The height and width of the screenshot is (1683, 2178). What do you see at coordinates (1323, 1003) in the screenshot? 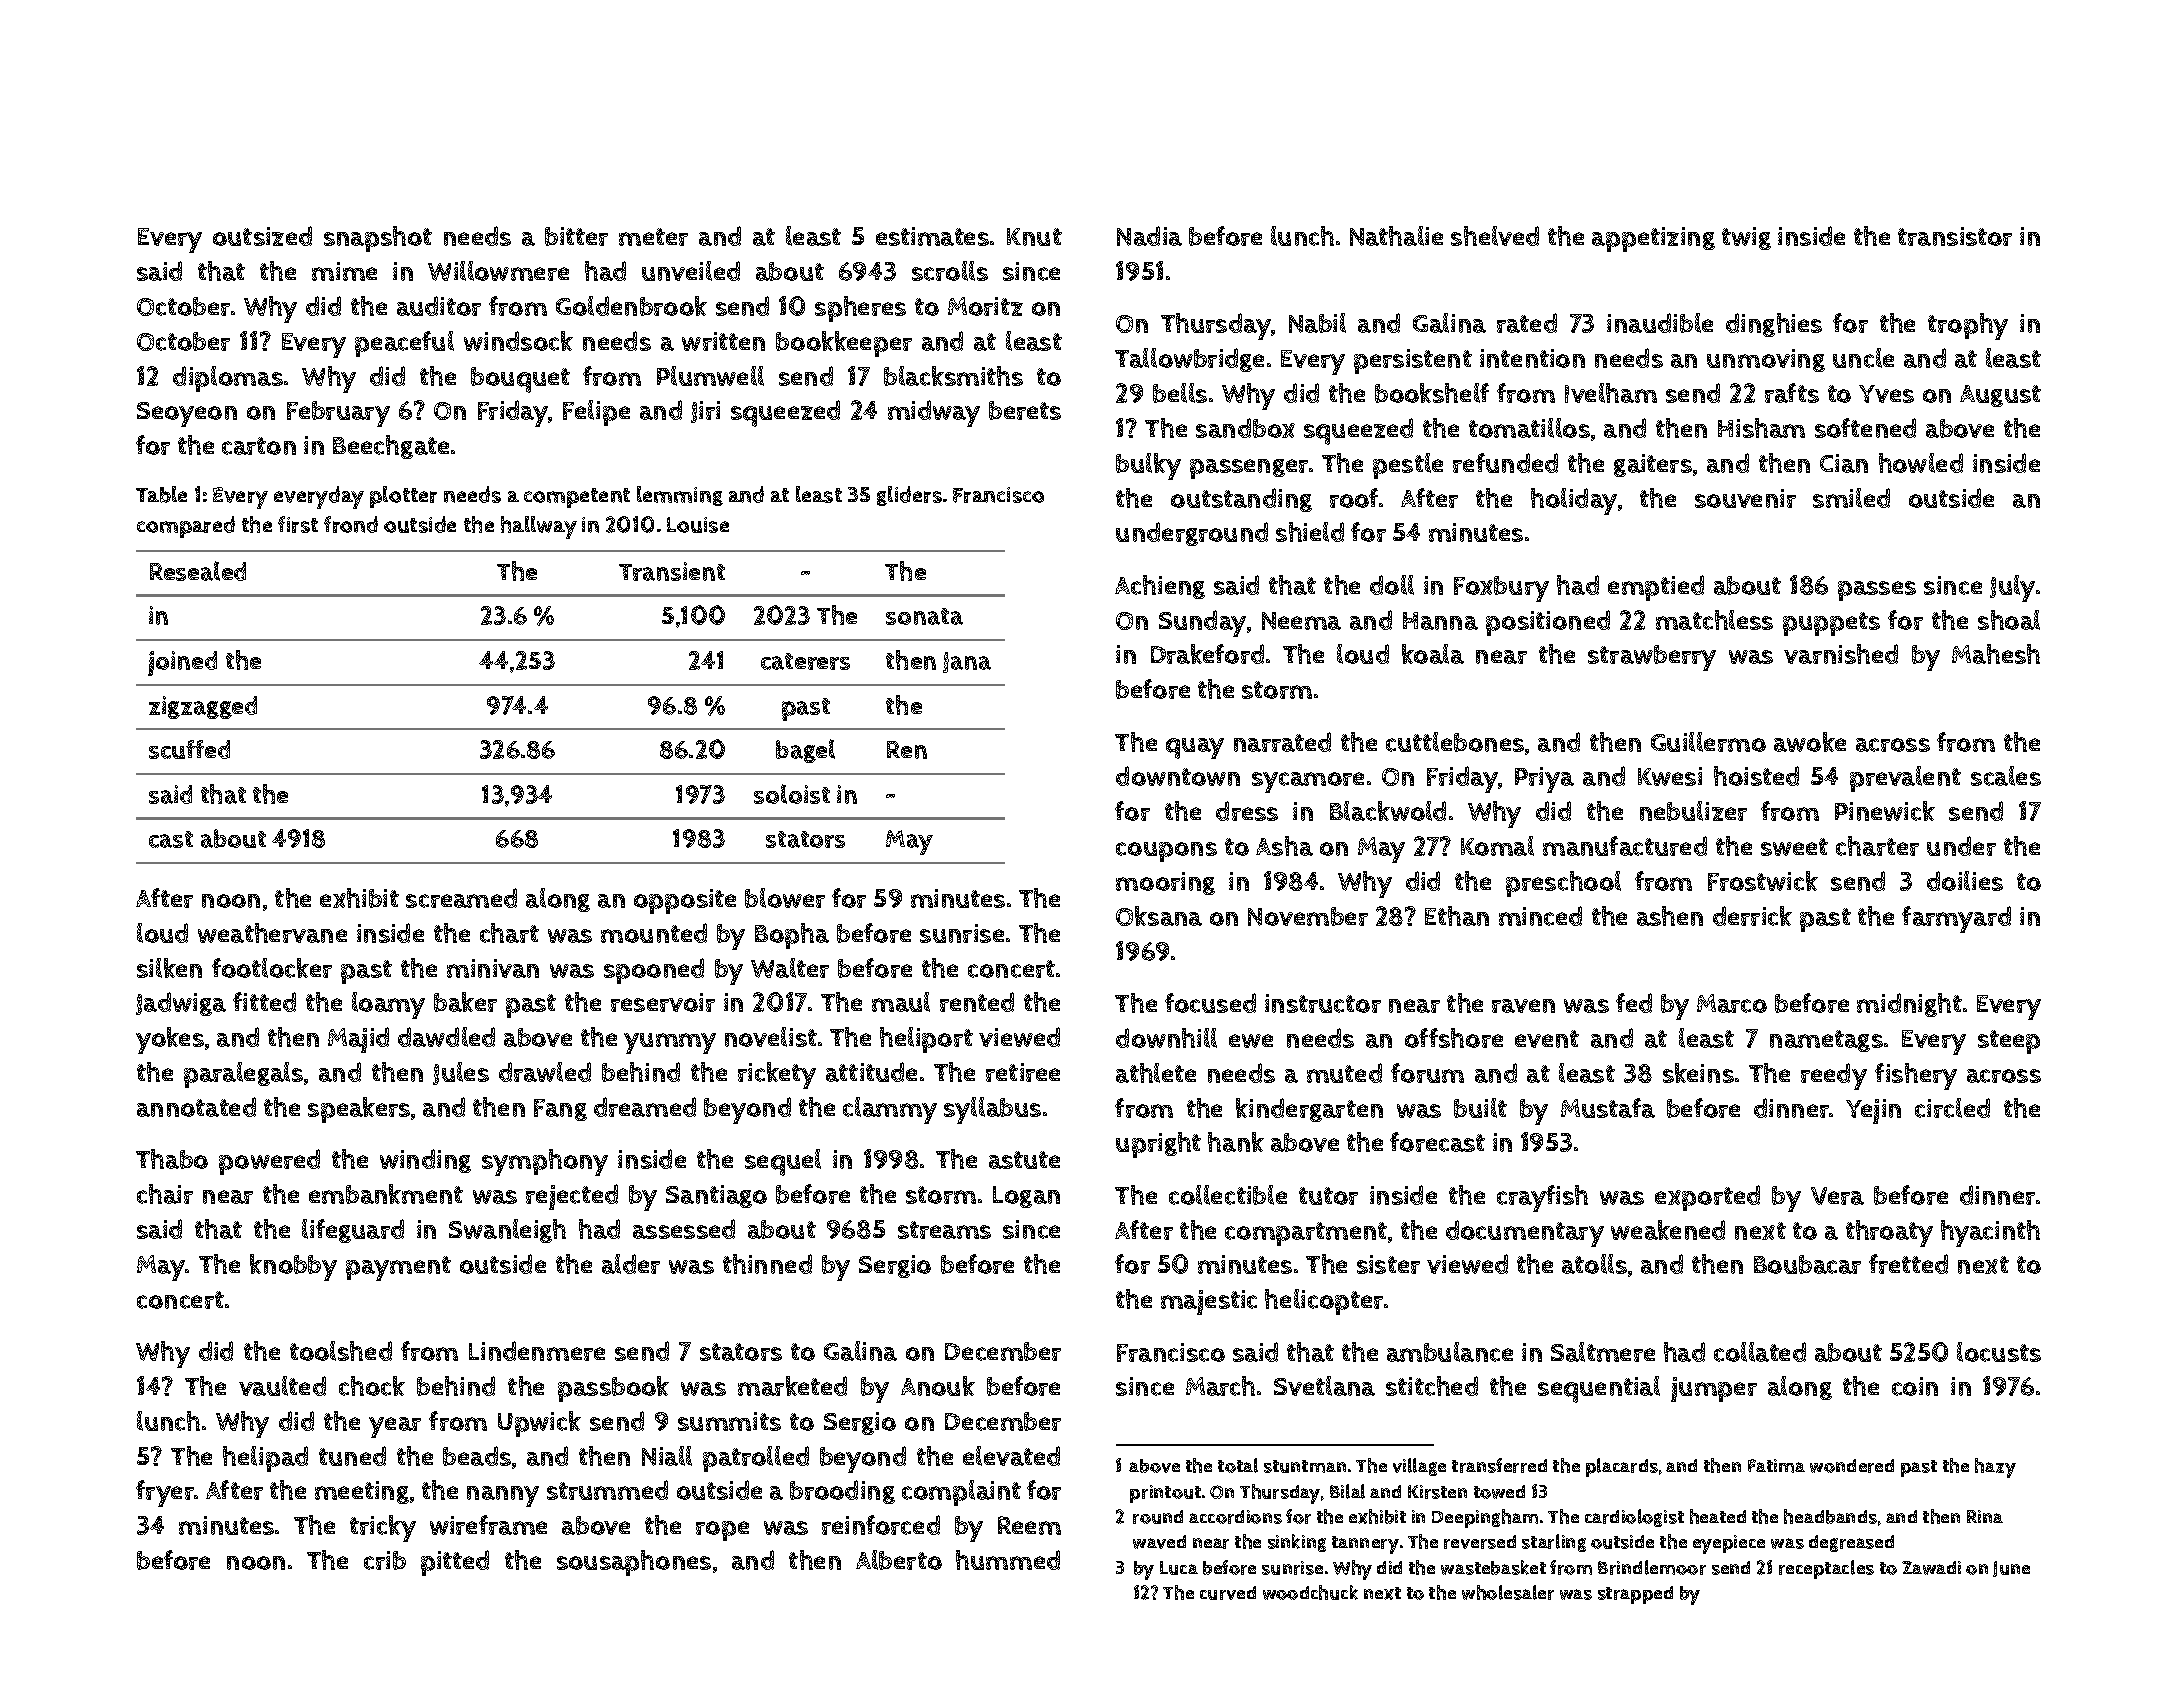
I see `instructor` at bounding box center [1323, 1003].
